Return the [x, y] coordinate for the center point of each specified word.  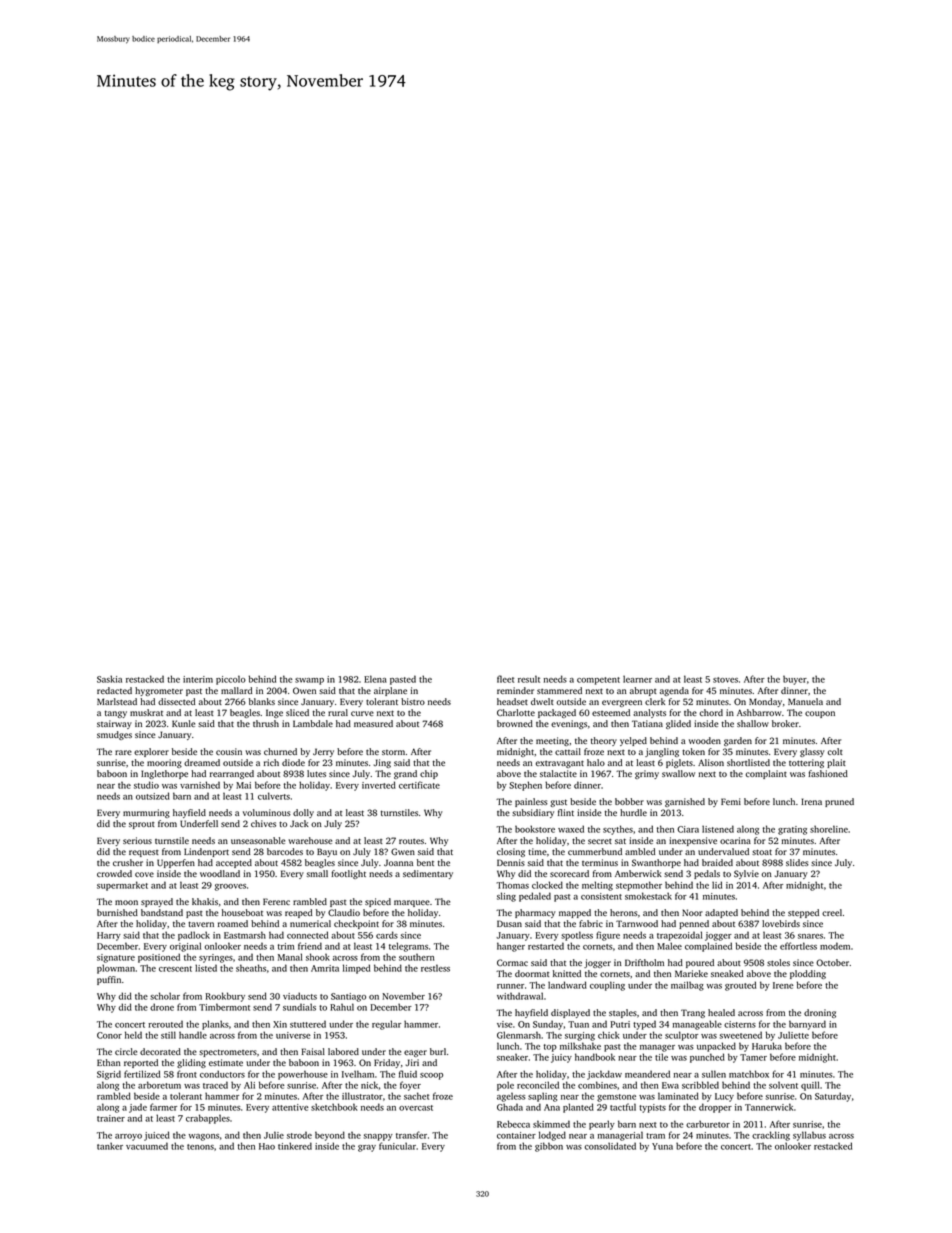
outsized [153, 796]
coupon [820, 714]
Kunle [183, 723]
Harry [109, 936]
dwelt [542, 701]
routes [411, 841]
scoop [431, 1076]
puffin [109, 980]
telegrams [408, 947]
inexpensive [693, 841]
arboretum [159, 1085]
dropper [715, 1108]
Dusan [509, 923]
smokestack [648, 896]
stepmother [639, 886]
